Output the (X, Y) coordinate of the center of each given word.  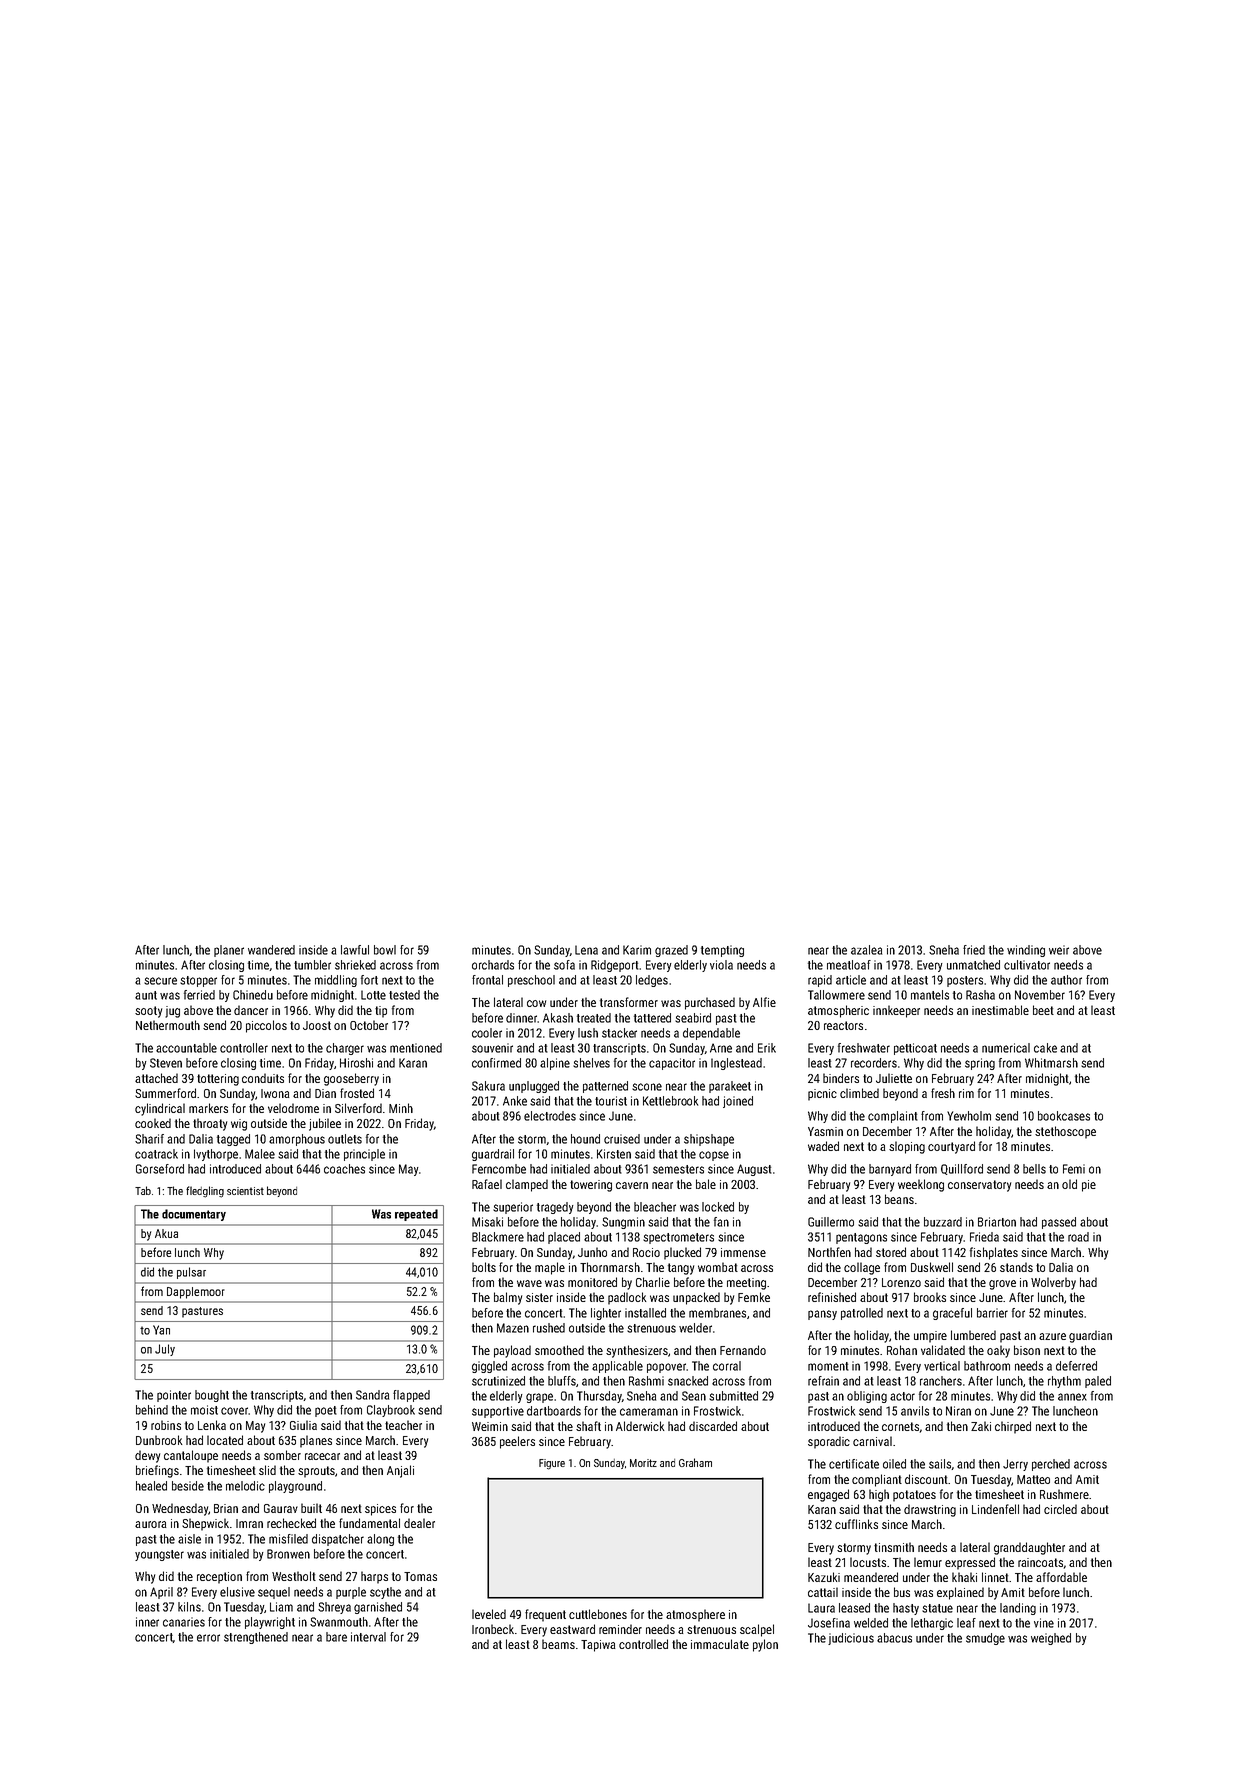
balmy (508, 1298)
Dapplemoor (196, 1293)
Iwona (275, 1093)
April (161, 1593)
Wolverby (1053, 1283)
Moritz (643, 1463)
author (1066, 980)
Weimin (490, 1426)
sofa (564, 965)
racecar (322, 1456)
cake (1045, 1048)
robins (166, 1425)
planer (229, 951)
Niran (958, 1411)
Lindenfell (995, 1509)
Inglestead (736, 1064)
